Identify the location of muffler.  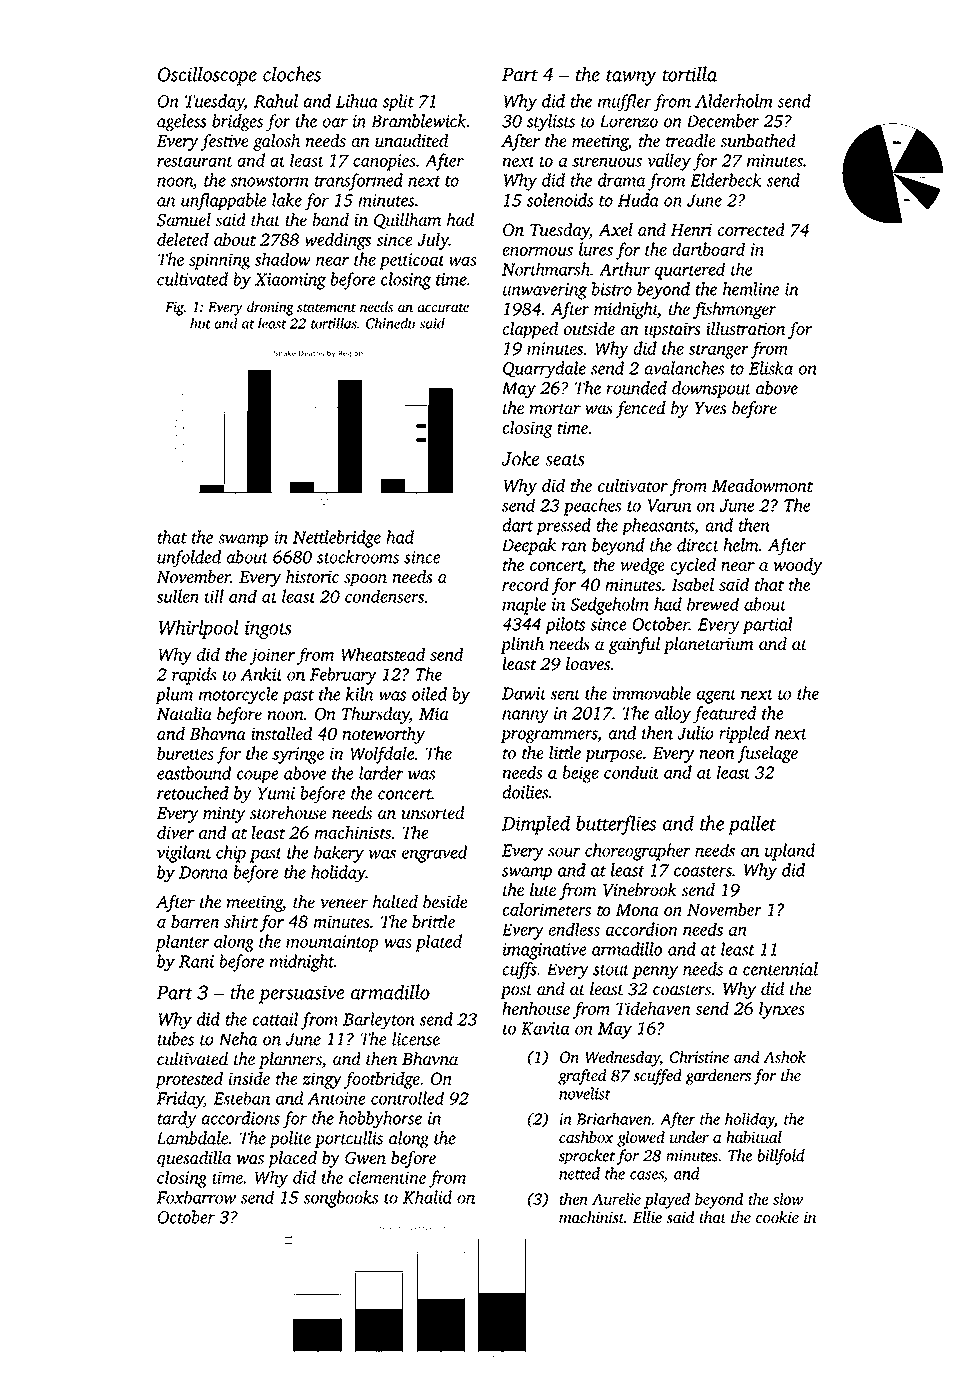
(625, 103).
